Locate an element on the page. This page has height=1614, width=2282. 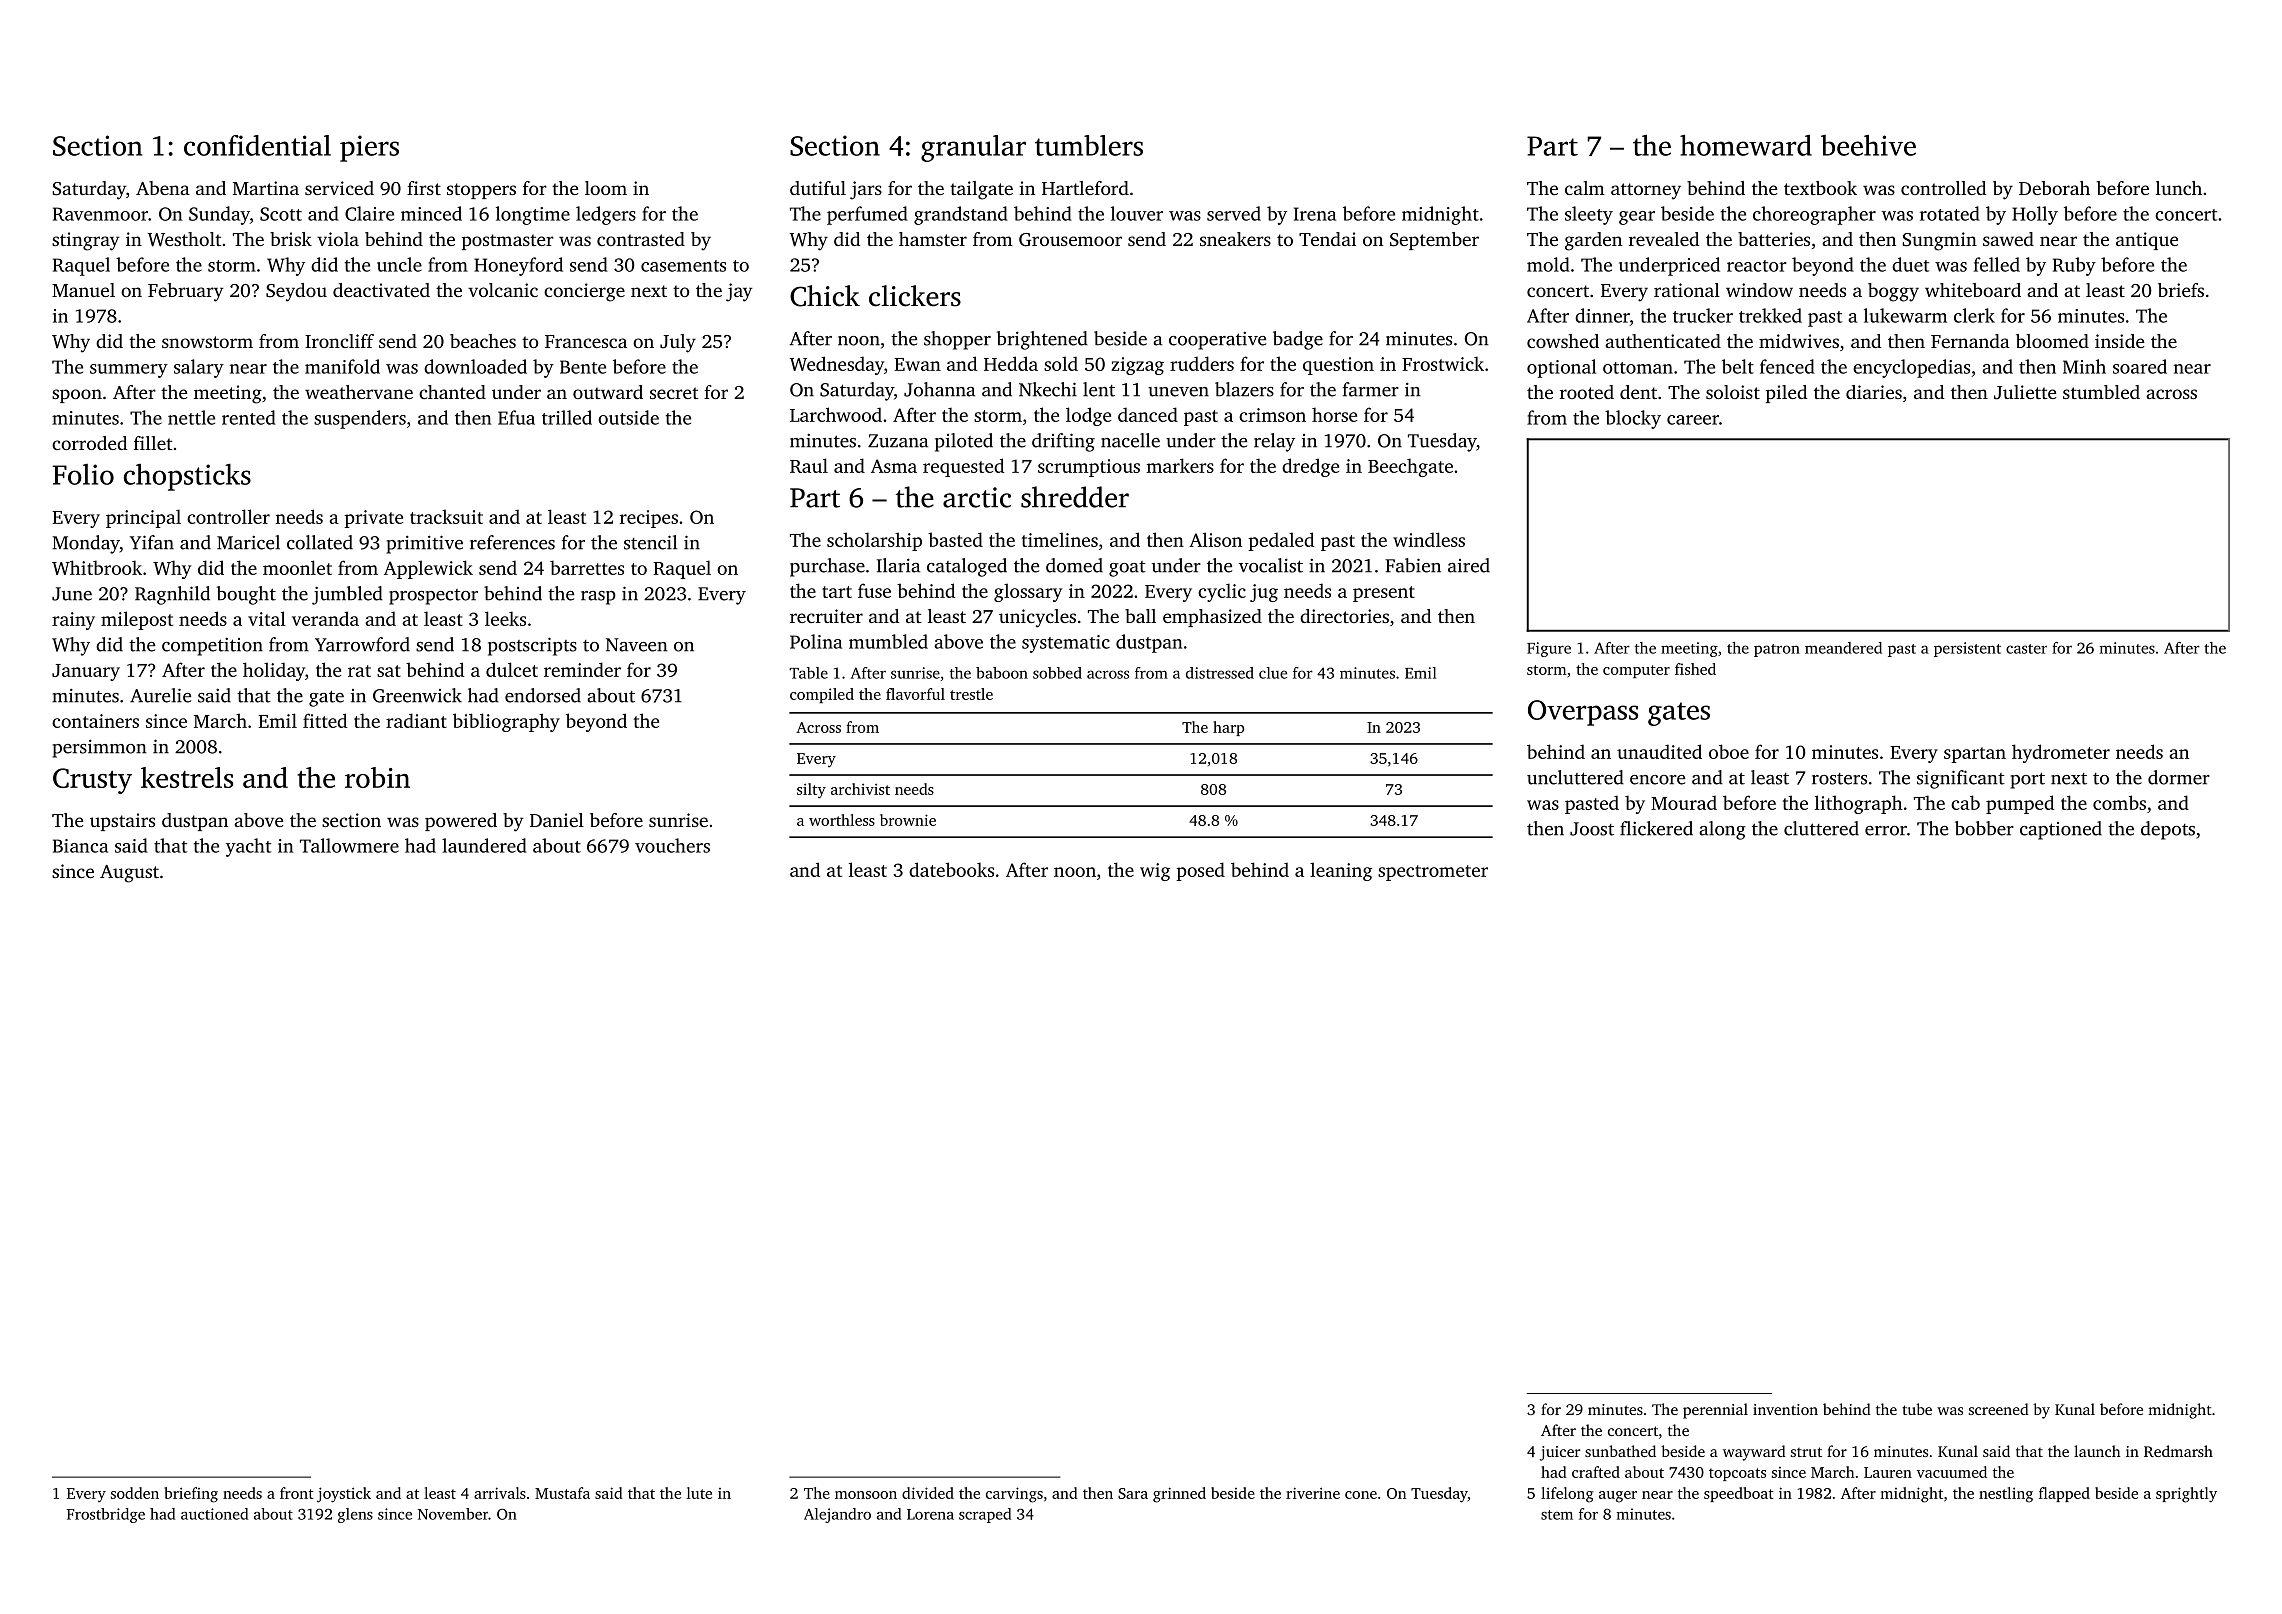
duet is located at coordinates (1910, 264).
